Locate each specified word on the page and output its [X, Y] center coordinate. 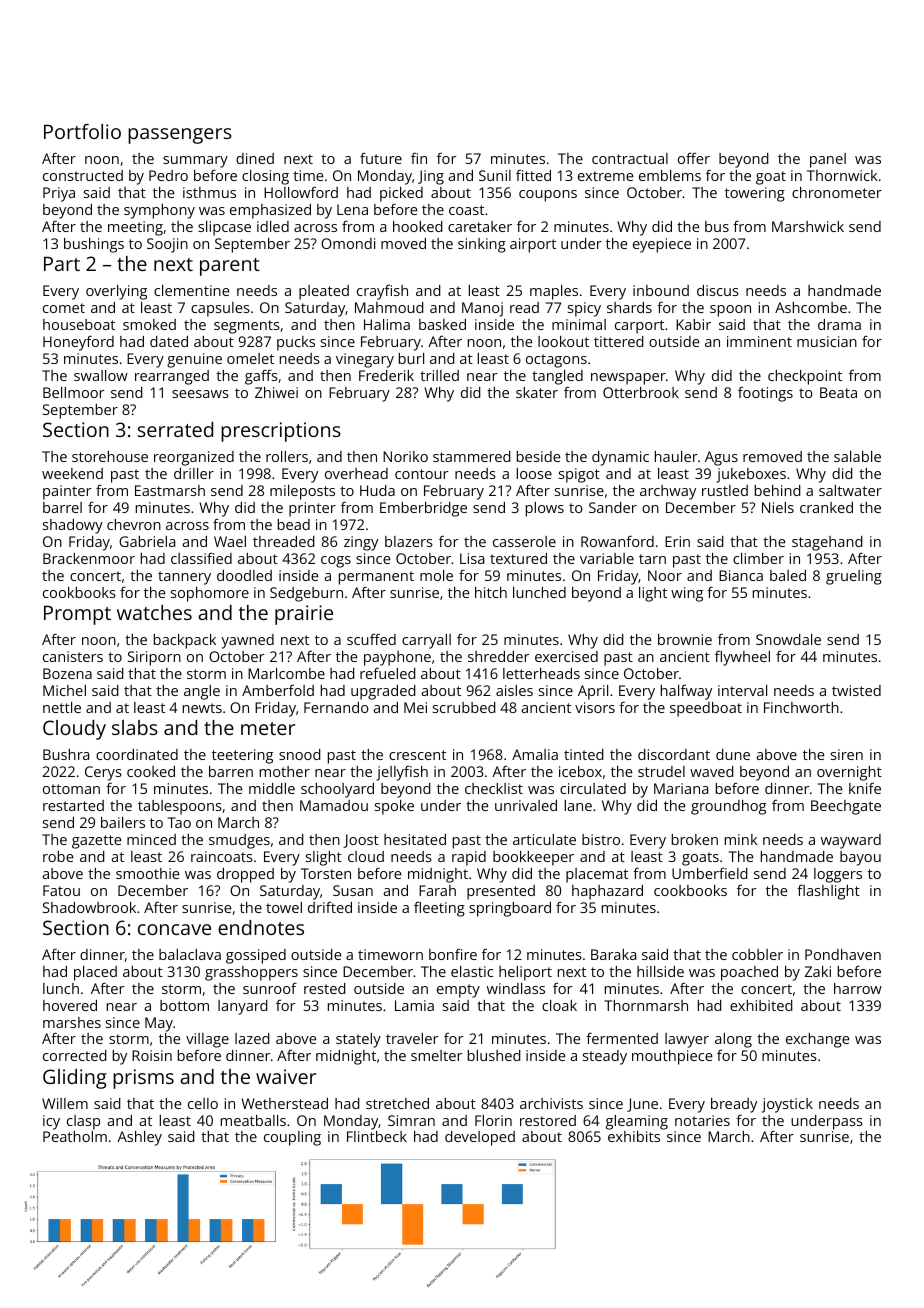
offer [694, 158]
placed [95, 973]
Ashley [139, 1138]
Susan [353, 890]
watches [154, 612]
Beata [838, 392]
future [381, 158]
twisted [856, 690]
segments [247, 327]
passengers [180, 136]
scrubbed [464, 707]
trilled [439, 375]
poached [749, 973]
